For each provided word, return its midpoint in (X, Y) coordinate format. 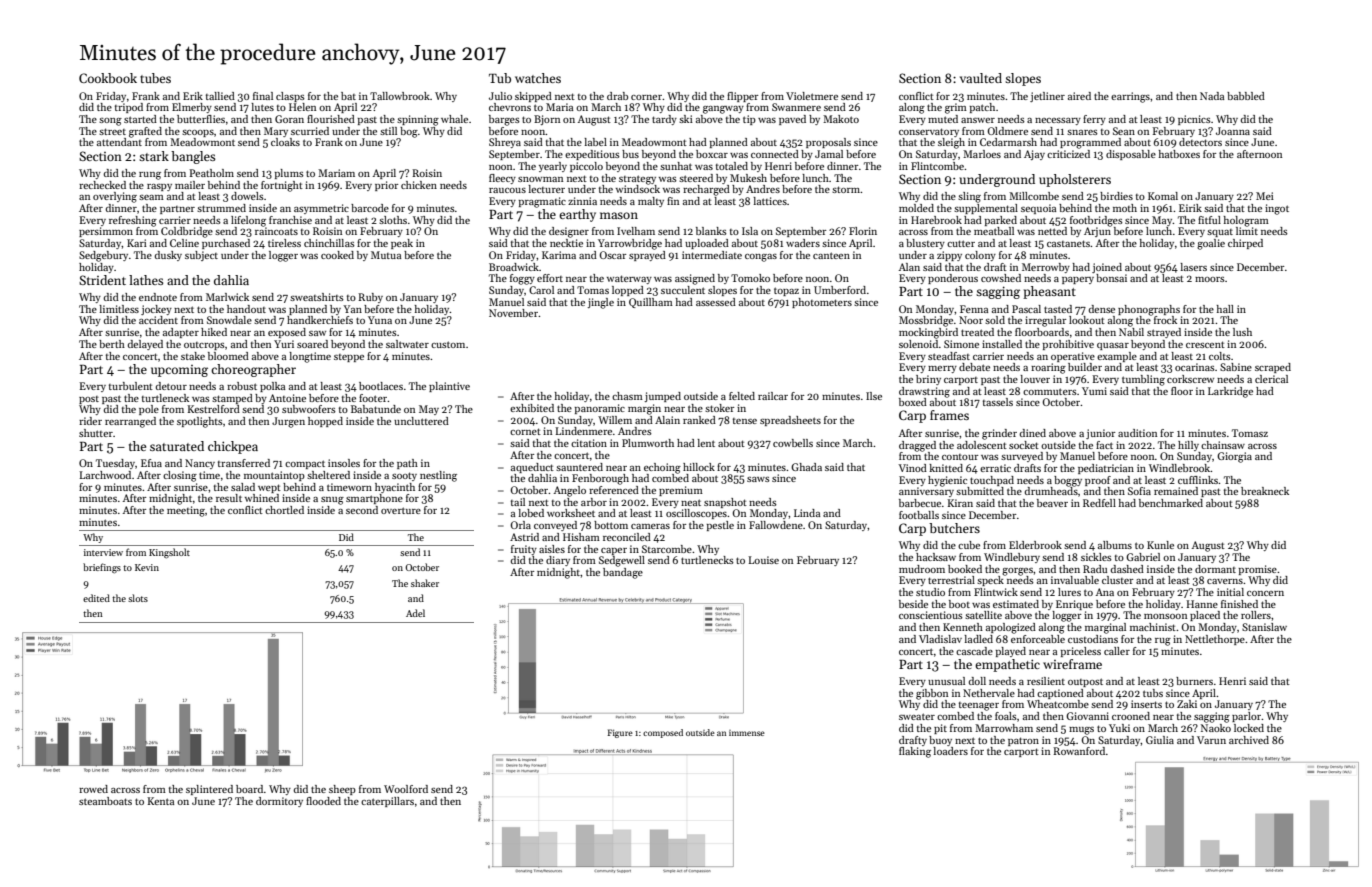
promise (1258, 570)
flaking (915, 752)
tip (749, 120)
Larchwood (105, 475)
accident (158, 320)
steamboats (105, 801)
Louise (764, 560)
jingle (600, 303)
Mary (276, 132)
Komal (1163, 196)
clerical (1271, 379)
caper (614, 551)
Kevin (147, 567)
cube (969, 545)
